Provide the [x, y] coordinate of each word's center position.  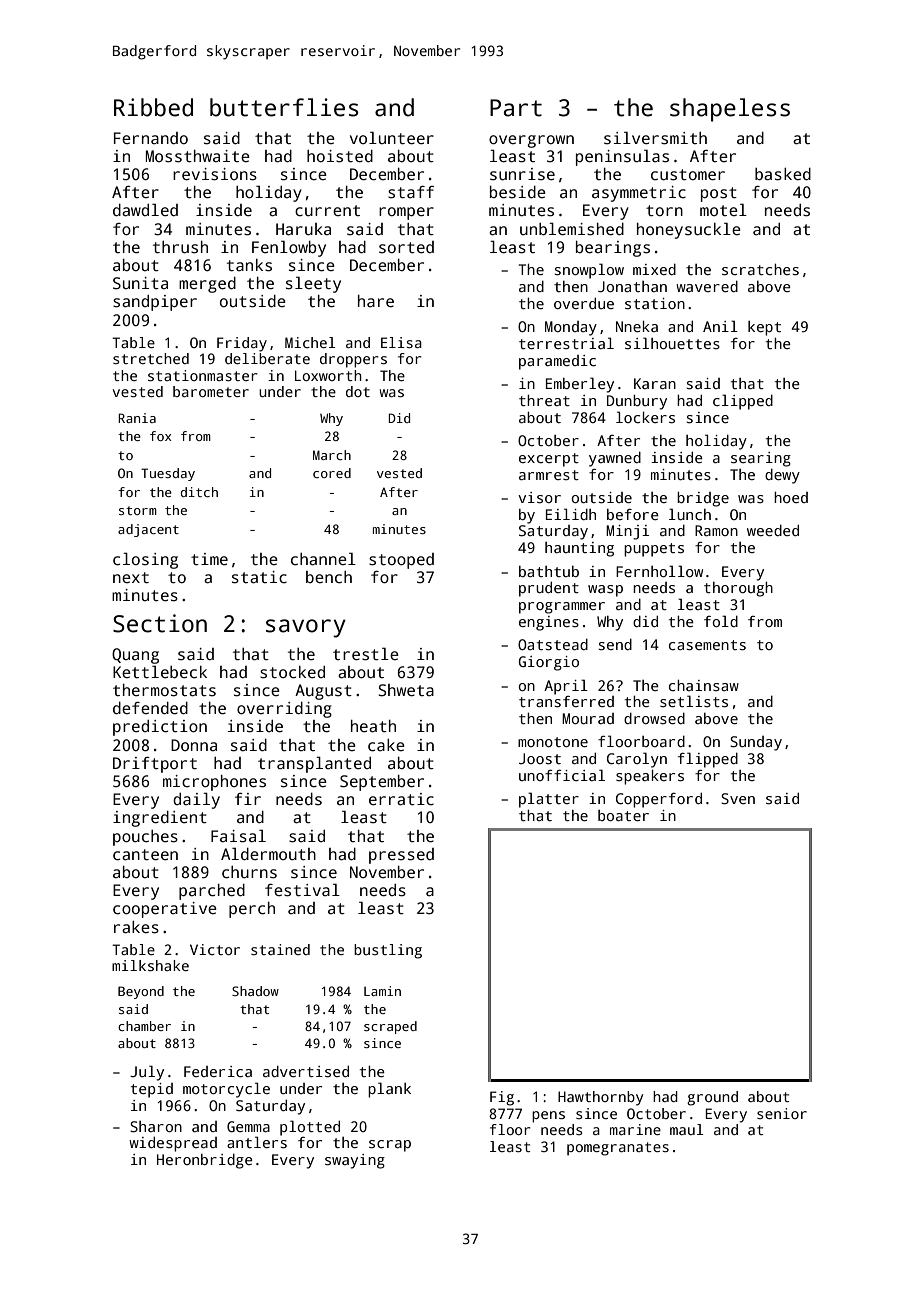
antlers [257, 1142]
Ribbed [153, 107]
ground [712, 1098]
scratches [760, 269]
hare [376, 301]
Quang [135, 656]
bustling [388, 951]
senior [782, 1113]
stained [280, 949]
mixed [654, 269]
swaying [355, 1161]
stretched [151, 358]
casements [707, 645]
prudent [549, 589]
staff [411, 192]
